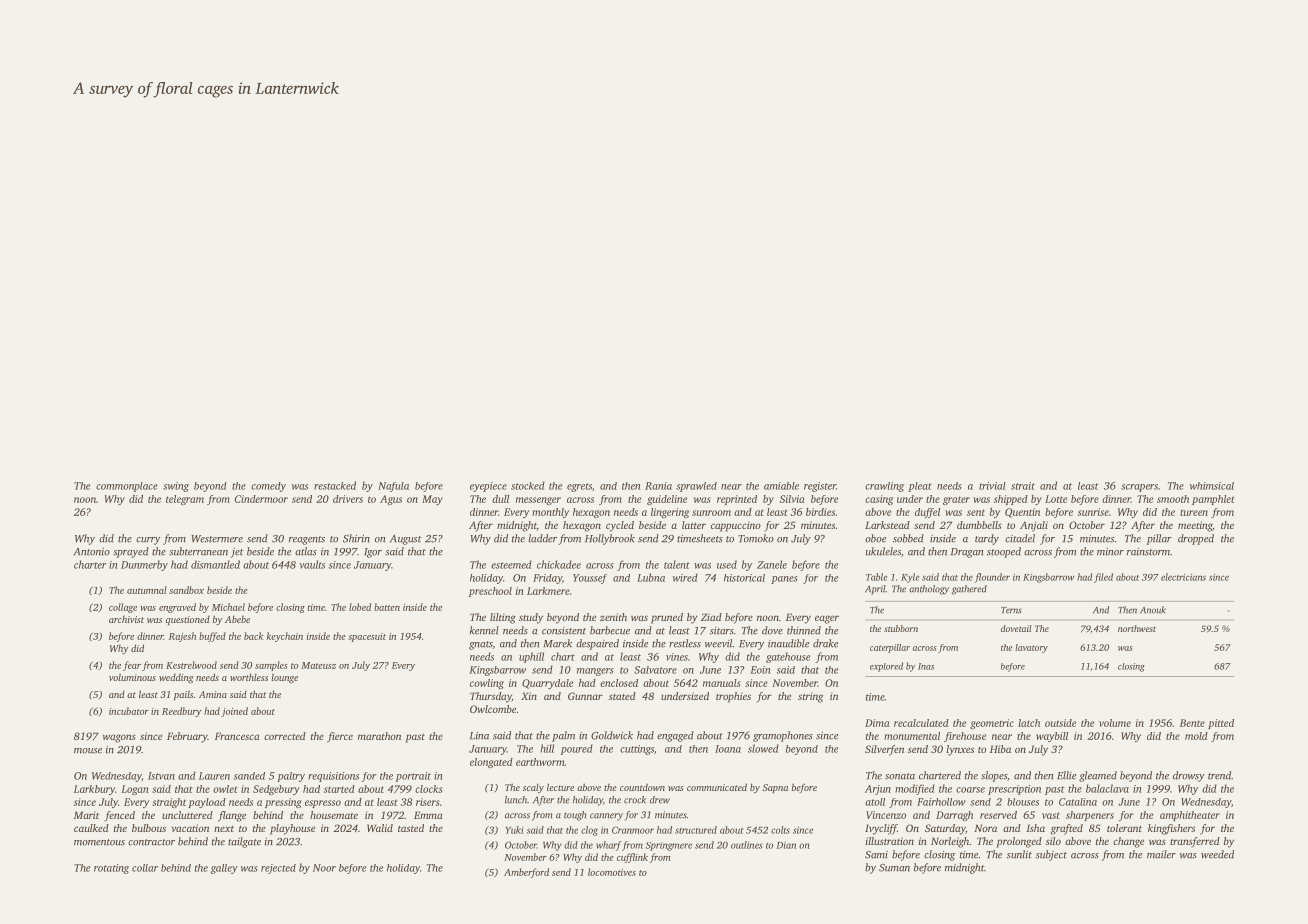 Image resolution: width=1308 pixels, height=924 pixels. I want to click on incubator, so click(129, 711).
